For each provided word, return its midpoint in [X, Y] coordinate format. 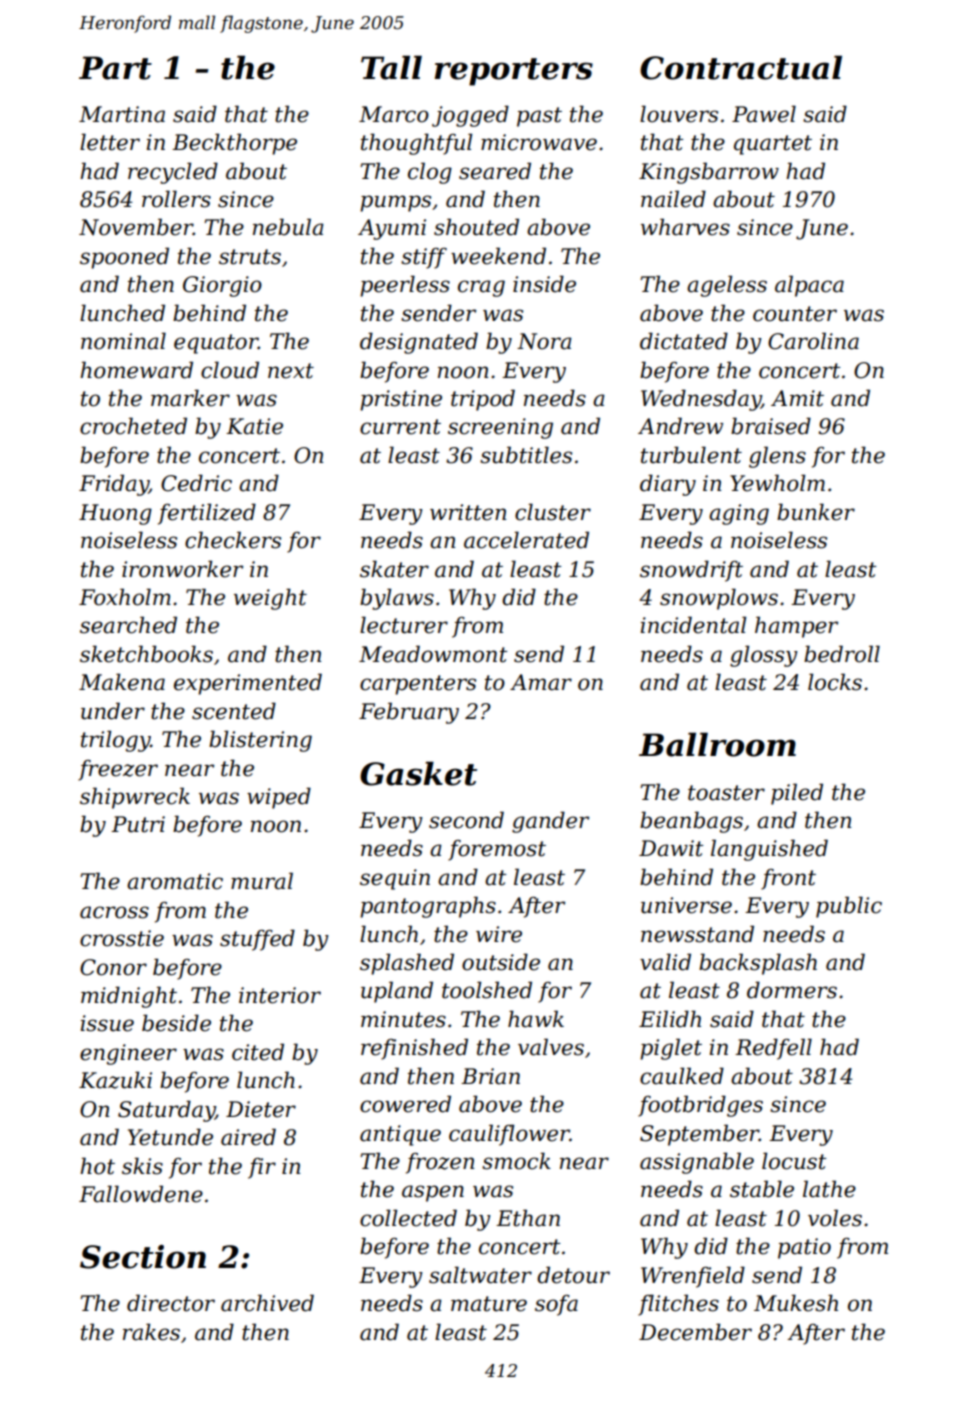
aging [739, 514]
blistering [260, 741]
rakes [151, 1332]
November [136, 227]
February [409, 713]
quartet [773, 145]
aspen [433, 1193]
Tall [391, 67]
